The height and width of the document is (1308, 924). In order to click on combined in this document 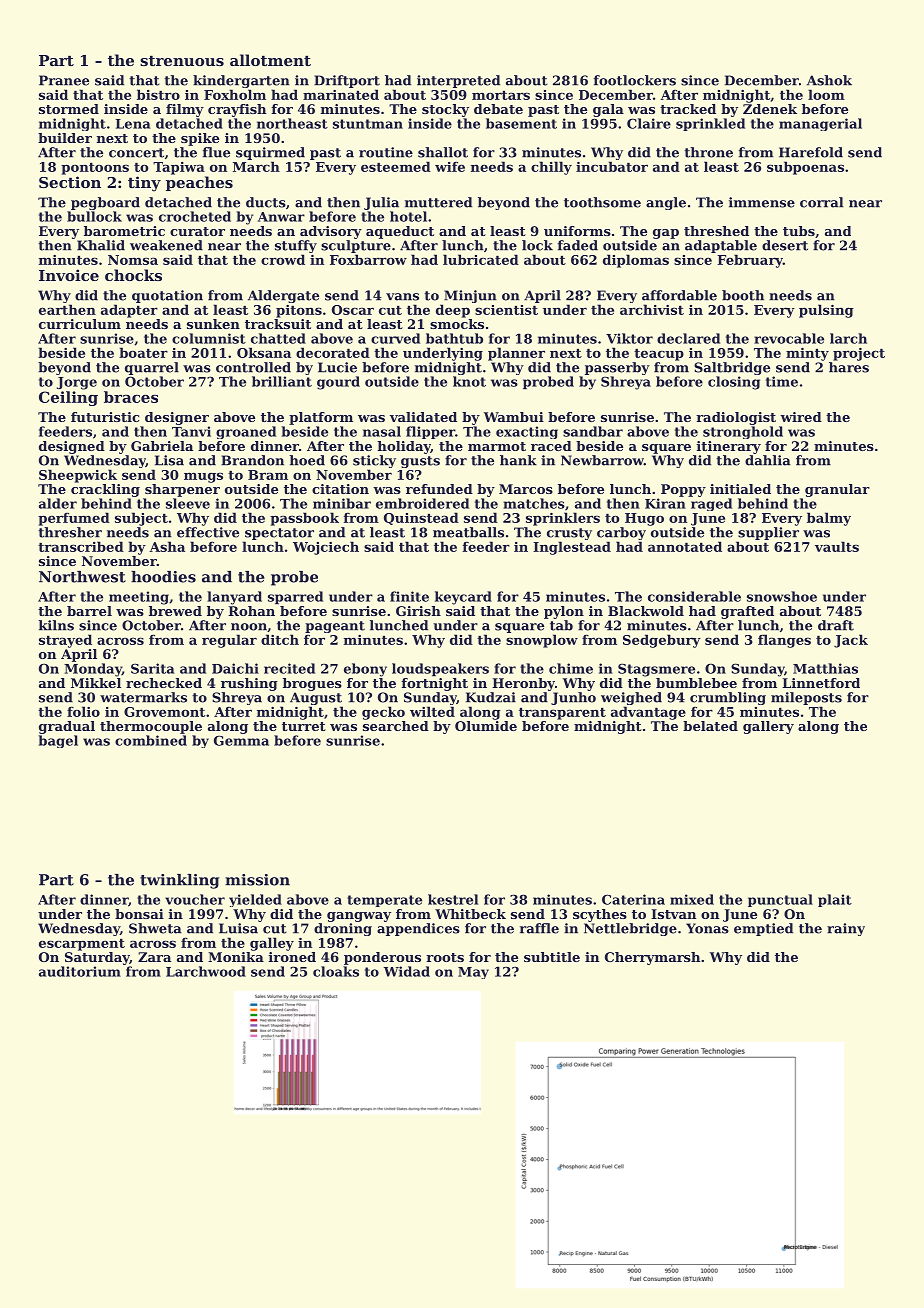, I will do `click(151, 740)`.
